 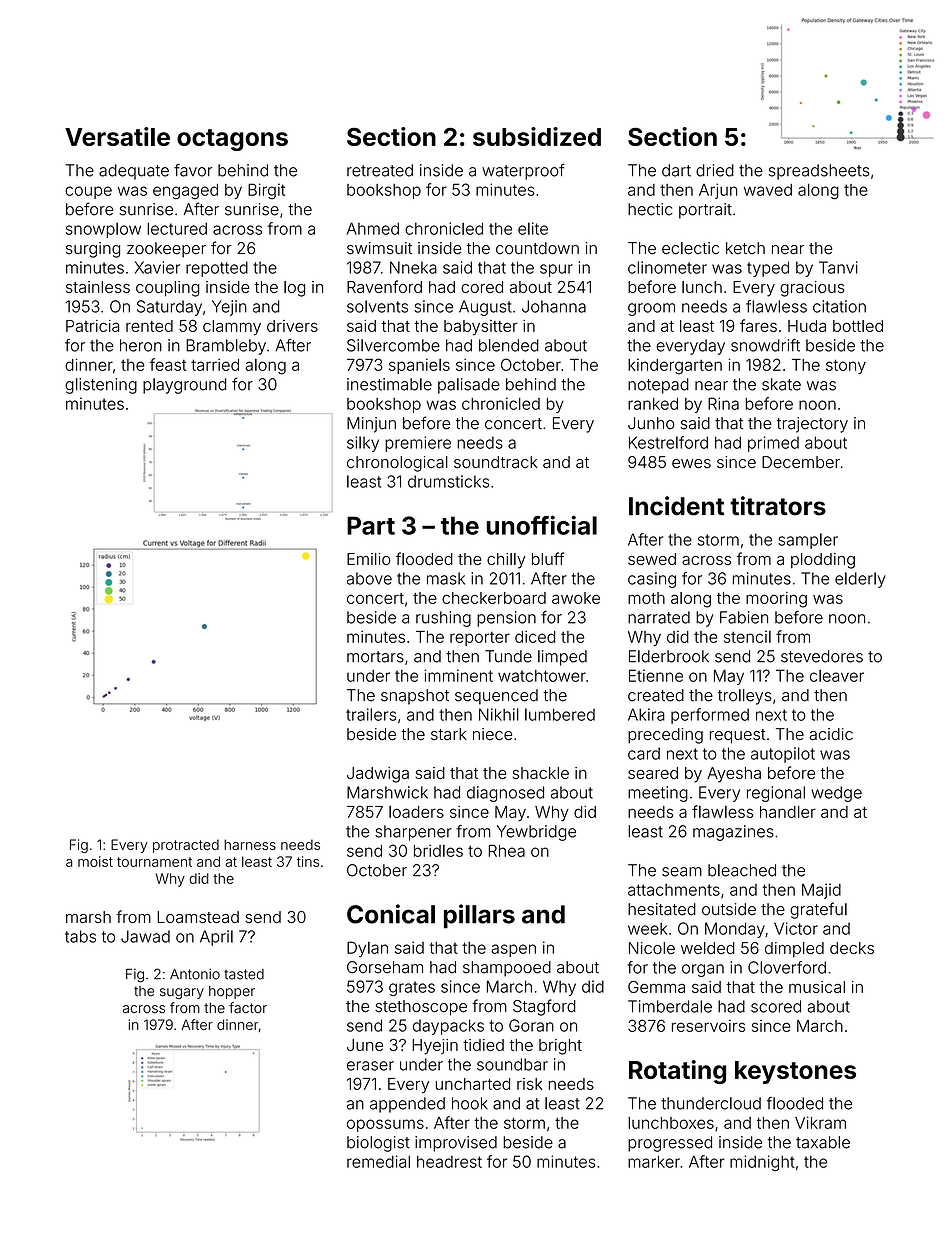 What do you see at coordinates (747, 637) in the screenshot?
I see `stencil` at bounding box center [747, 637].
